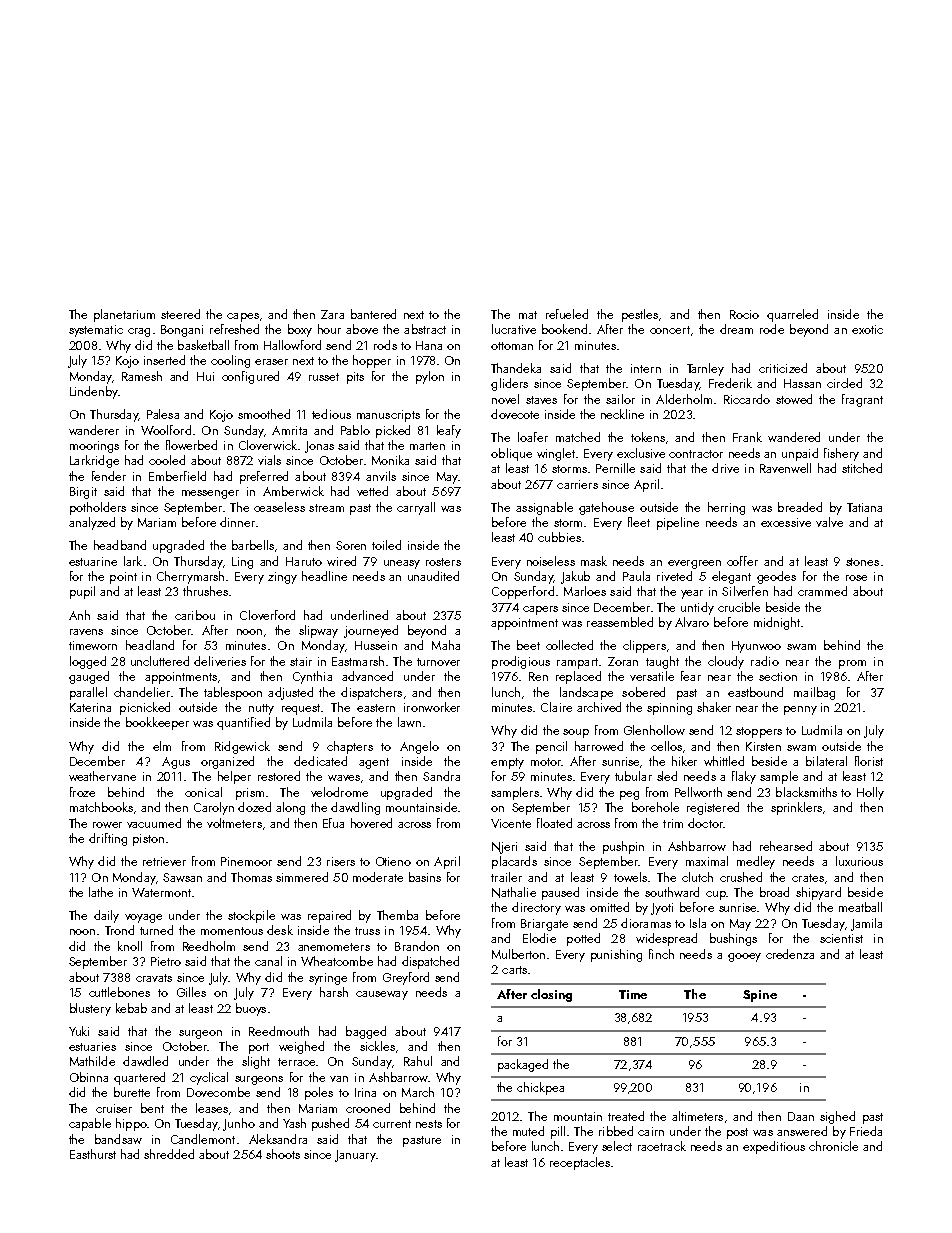 The image size is (952, 1233). What do you see at coordinates (623, 847) in the image?
I see `pushpin` at bounding box center [623, 847].
